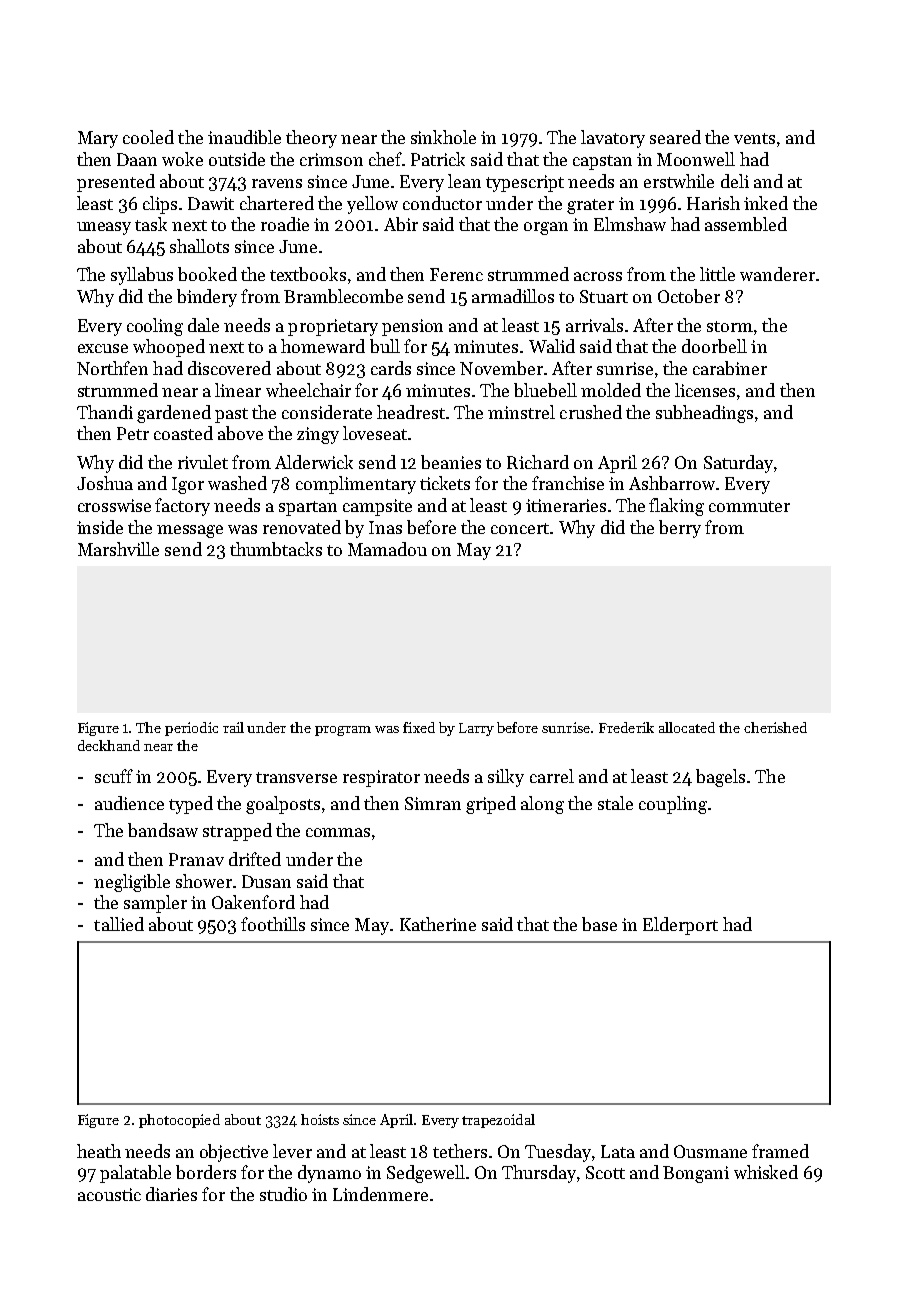 This screenshot has height=1316, width=908. I want to click on wheelchair, so click(308, 390).
